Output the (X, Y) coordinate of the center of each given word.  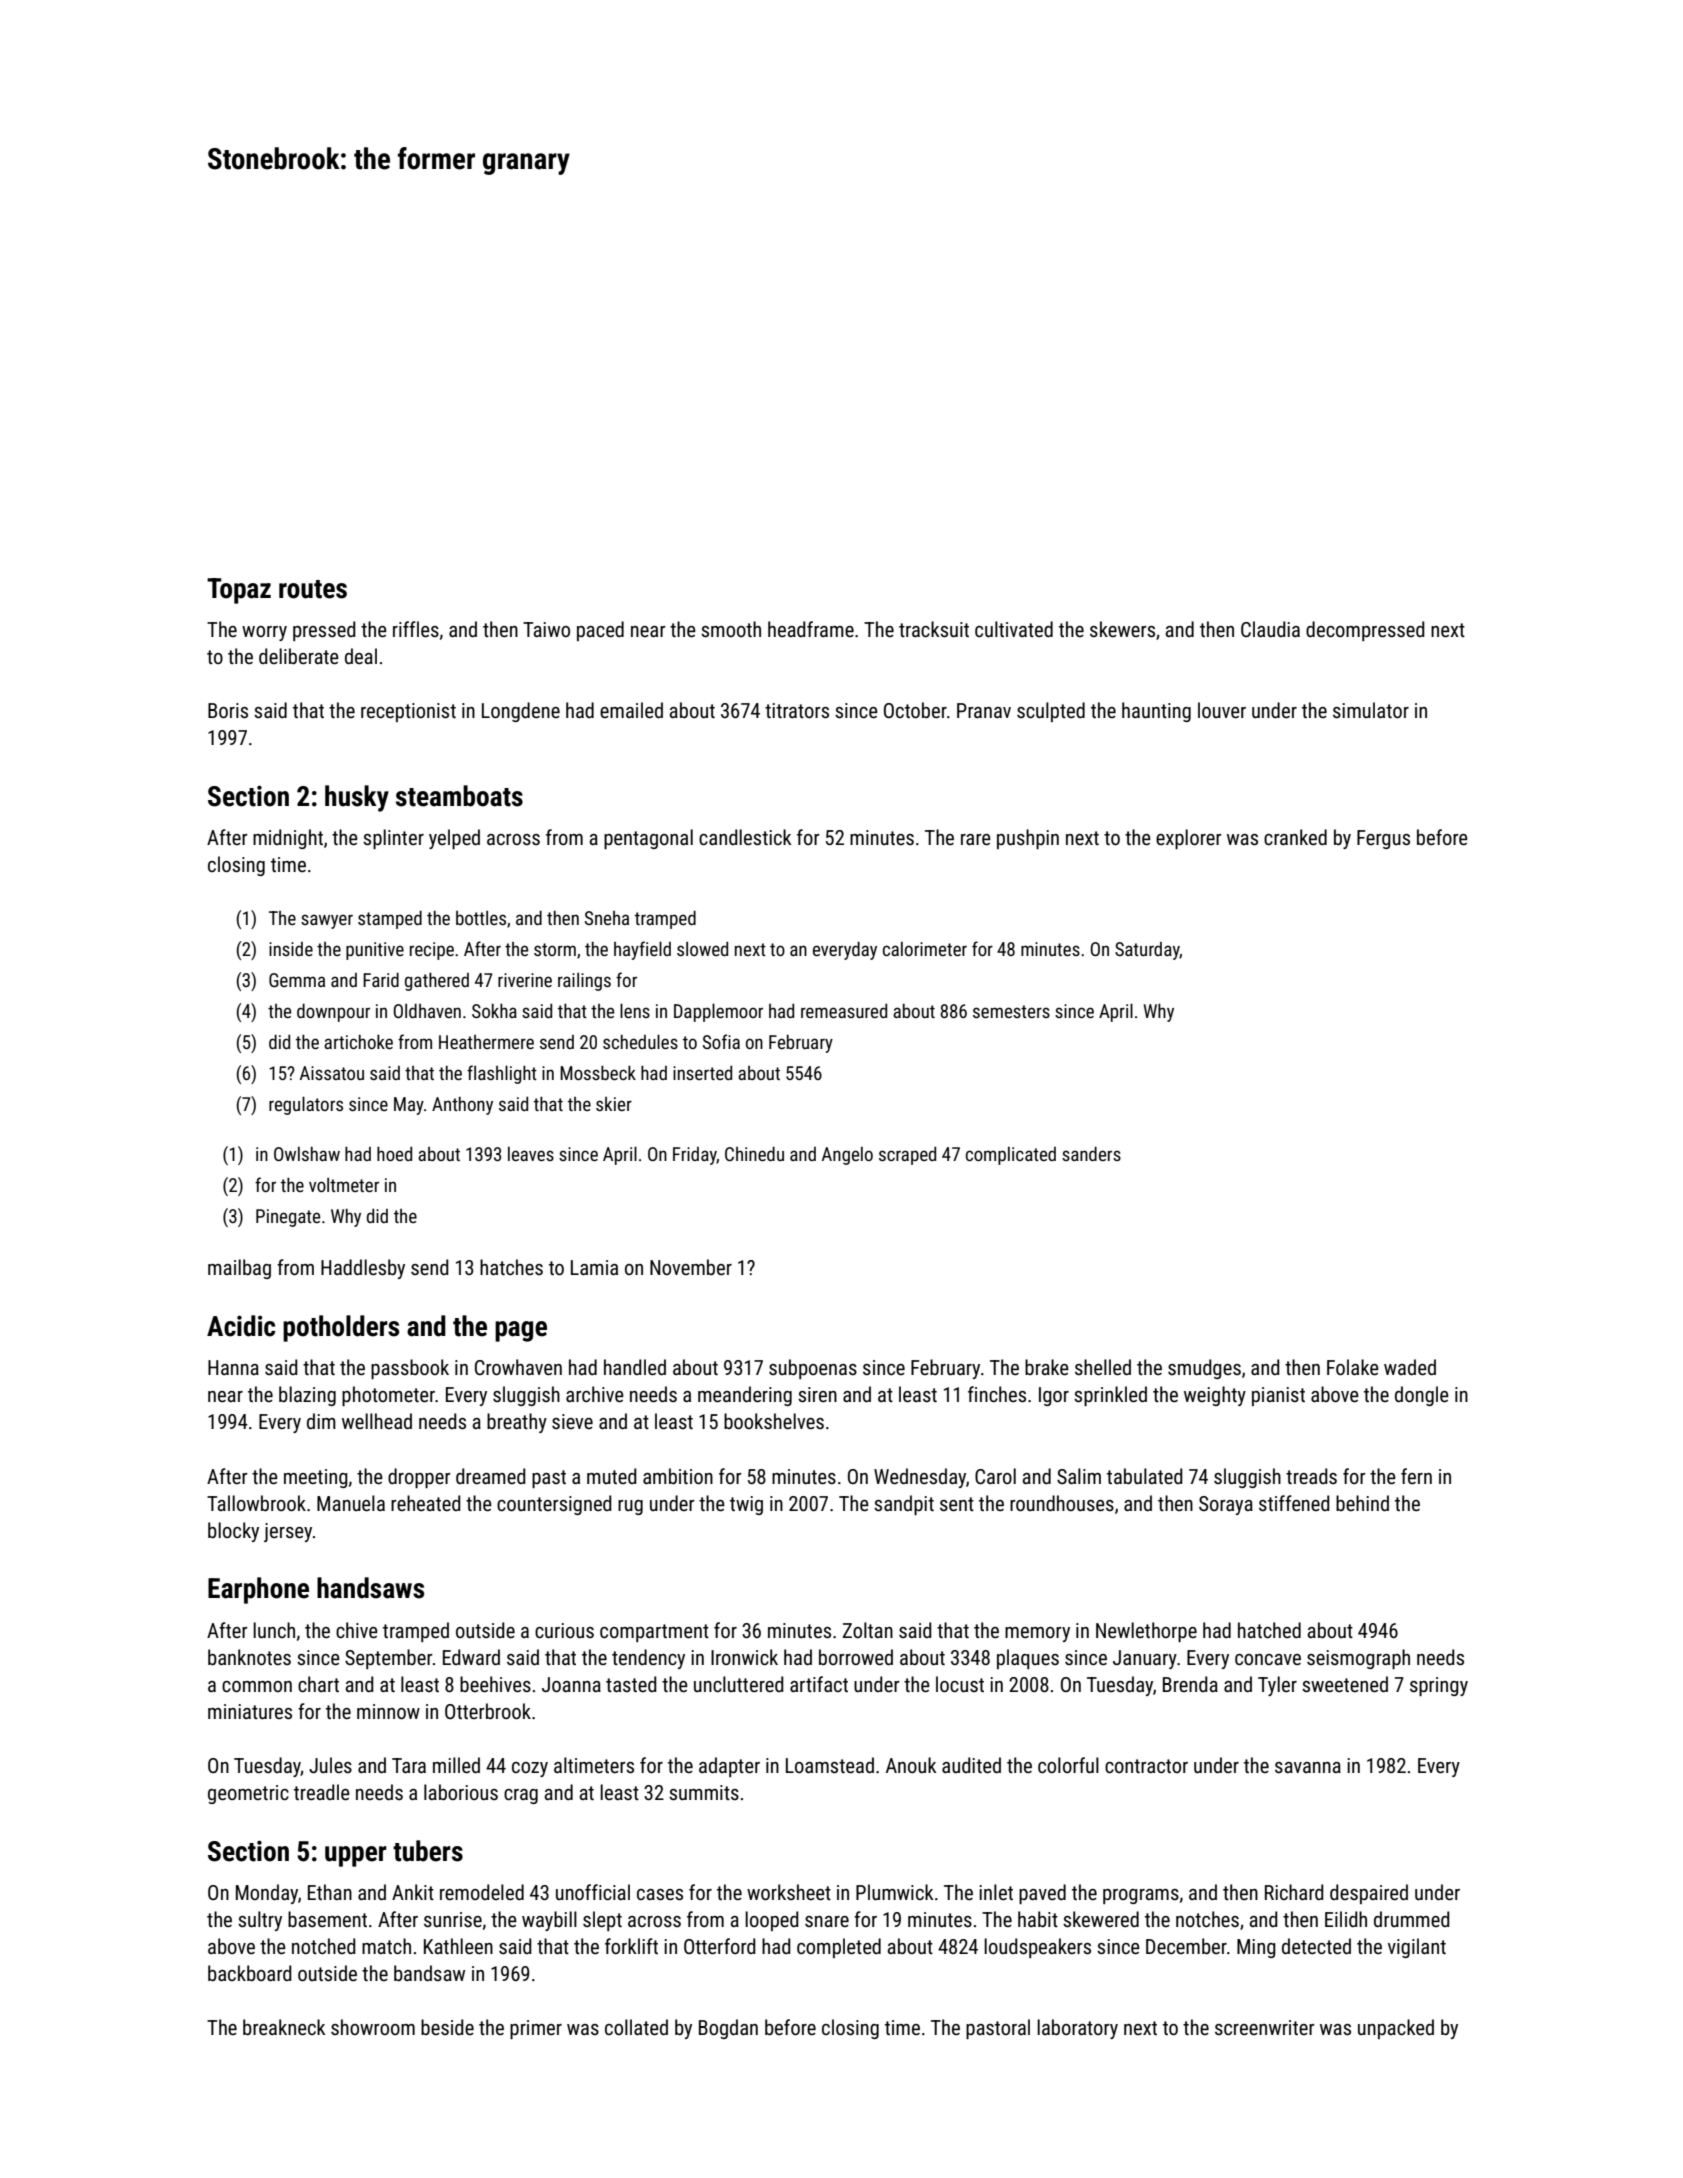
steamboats (459, 796)
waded (1410, 1367)
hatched (1269, 1630)
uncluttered (739, 1684)
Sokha (494, 1010)
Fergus (1383, 839)
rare (976, 839)
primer (536, 2029)
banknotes (249, 1657)
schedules (640, 1041)
